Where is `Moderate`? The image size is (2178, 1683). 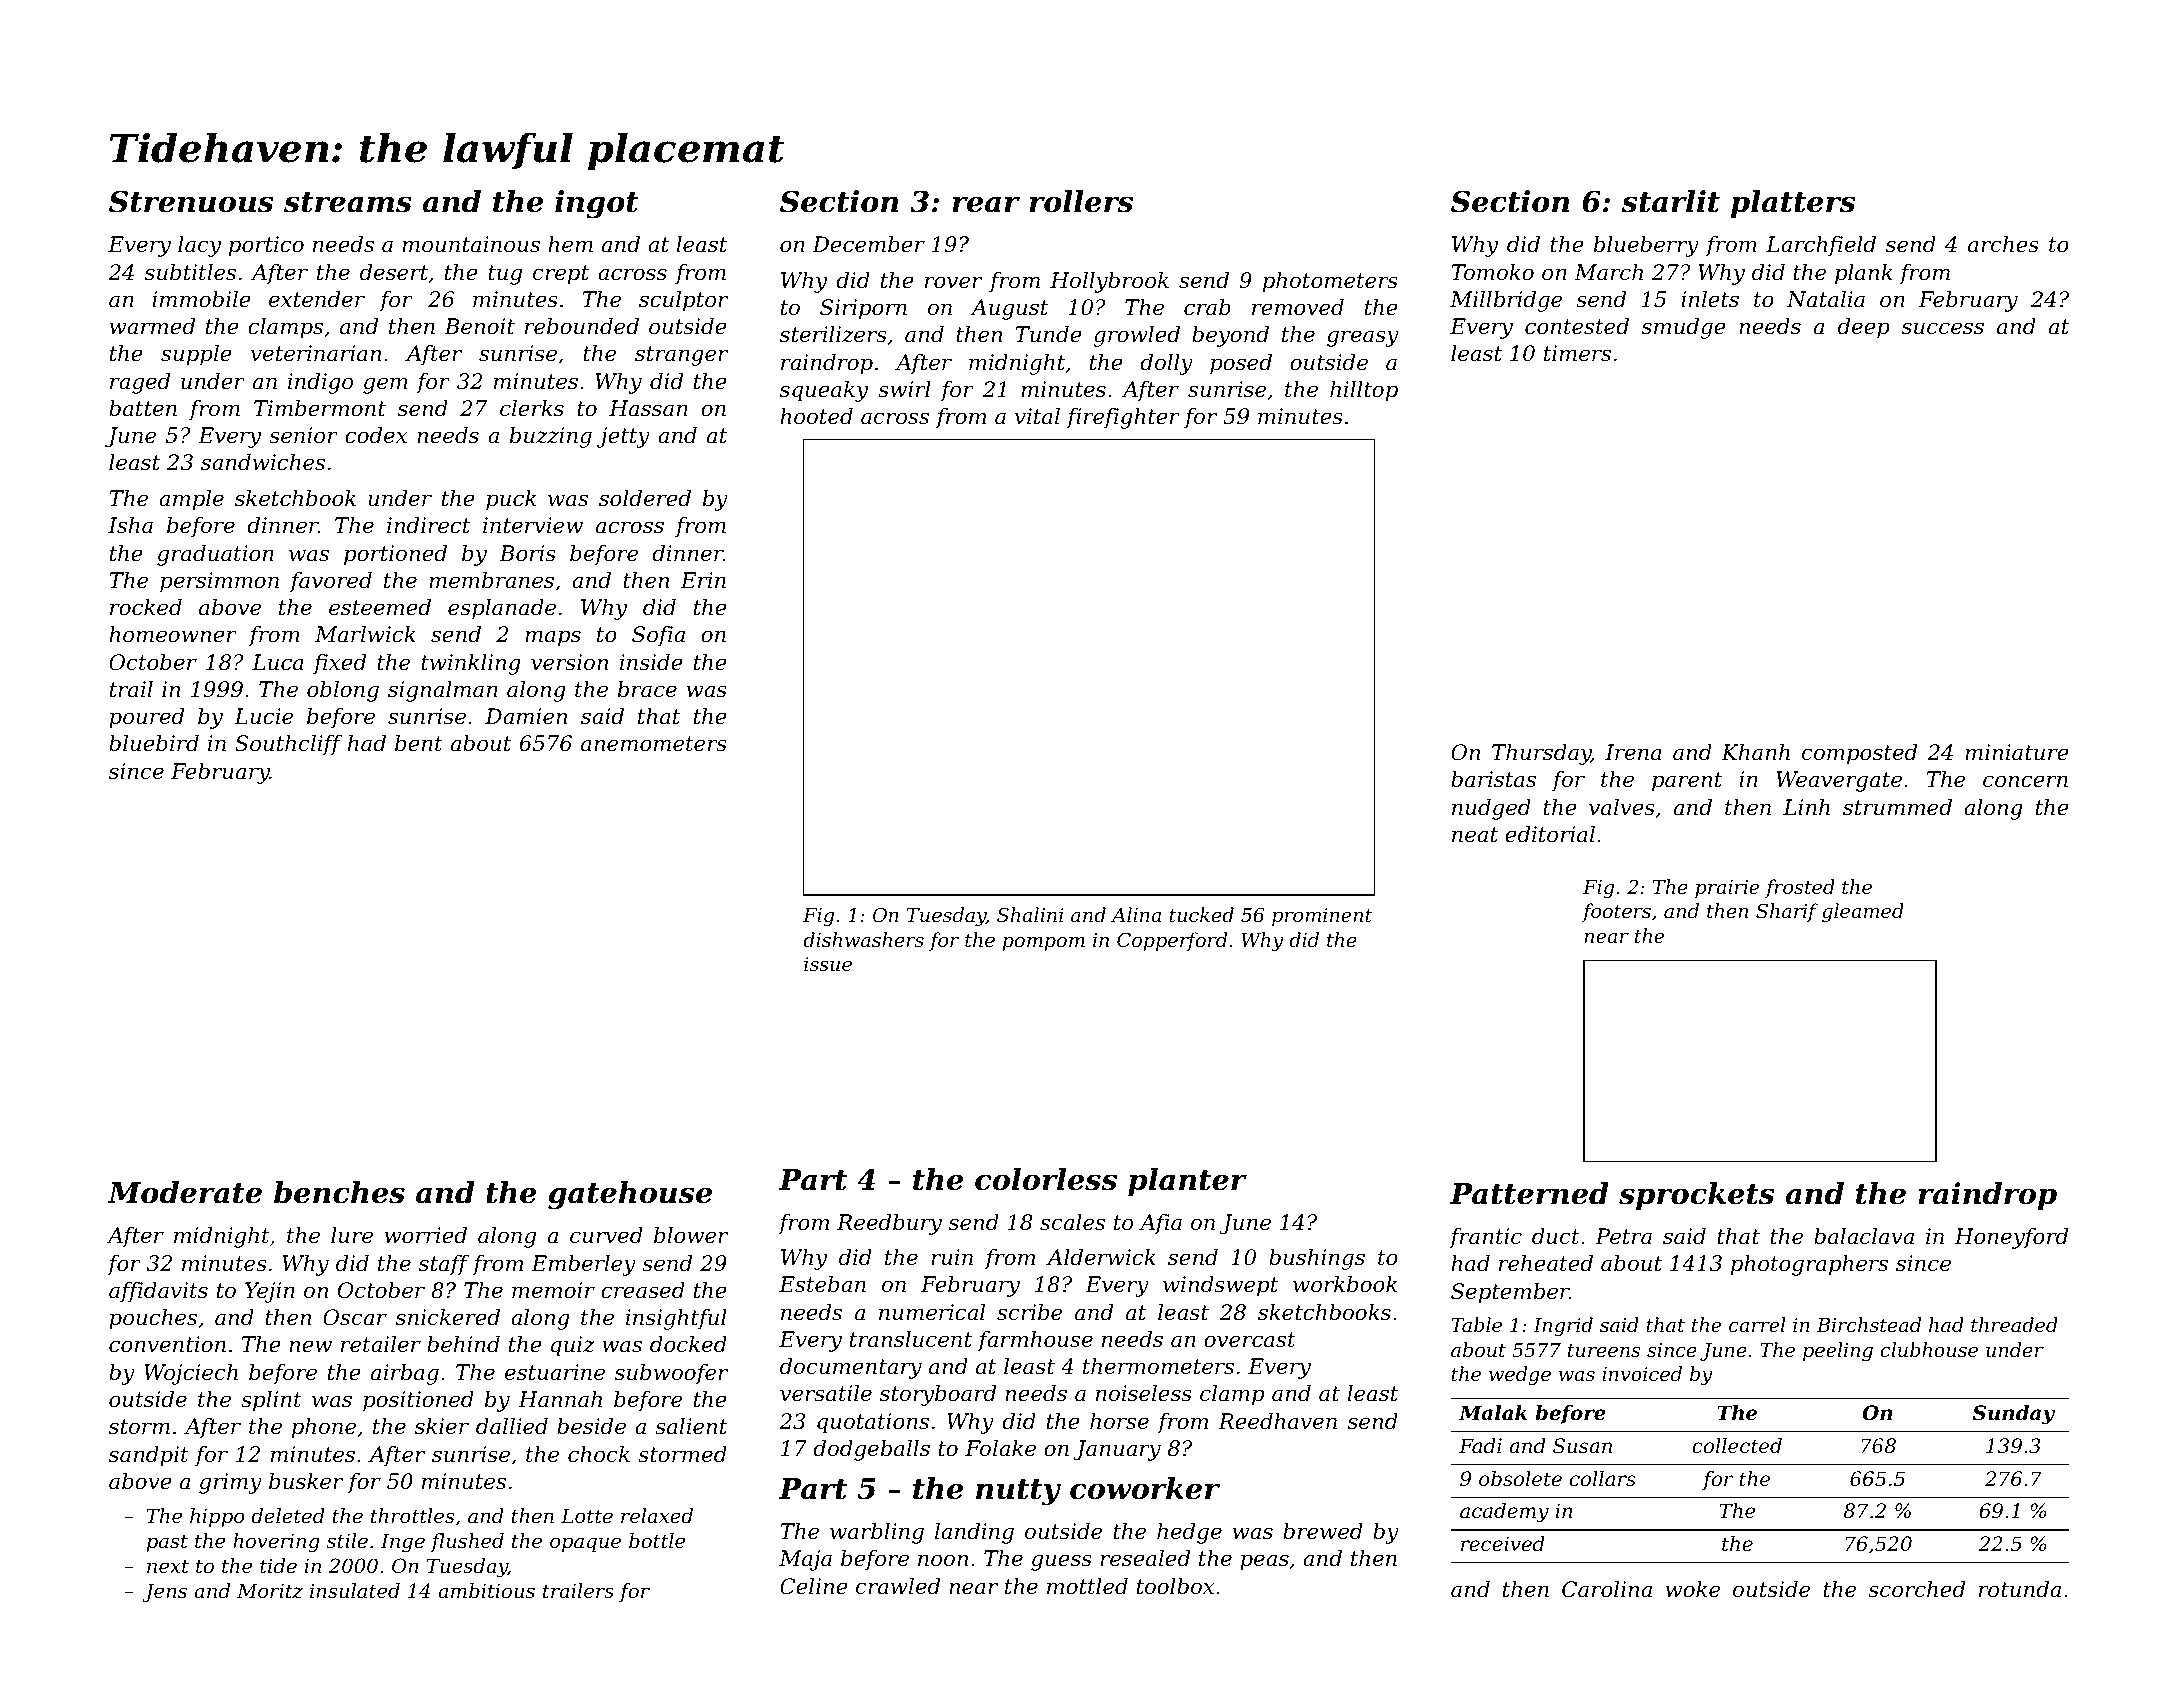 Moderate is located at coordinates (185, 1192).
